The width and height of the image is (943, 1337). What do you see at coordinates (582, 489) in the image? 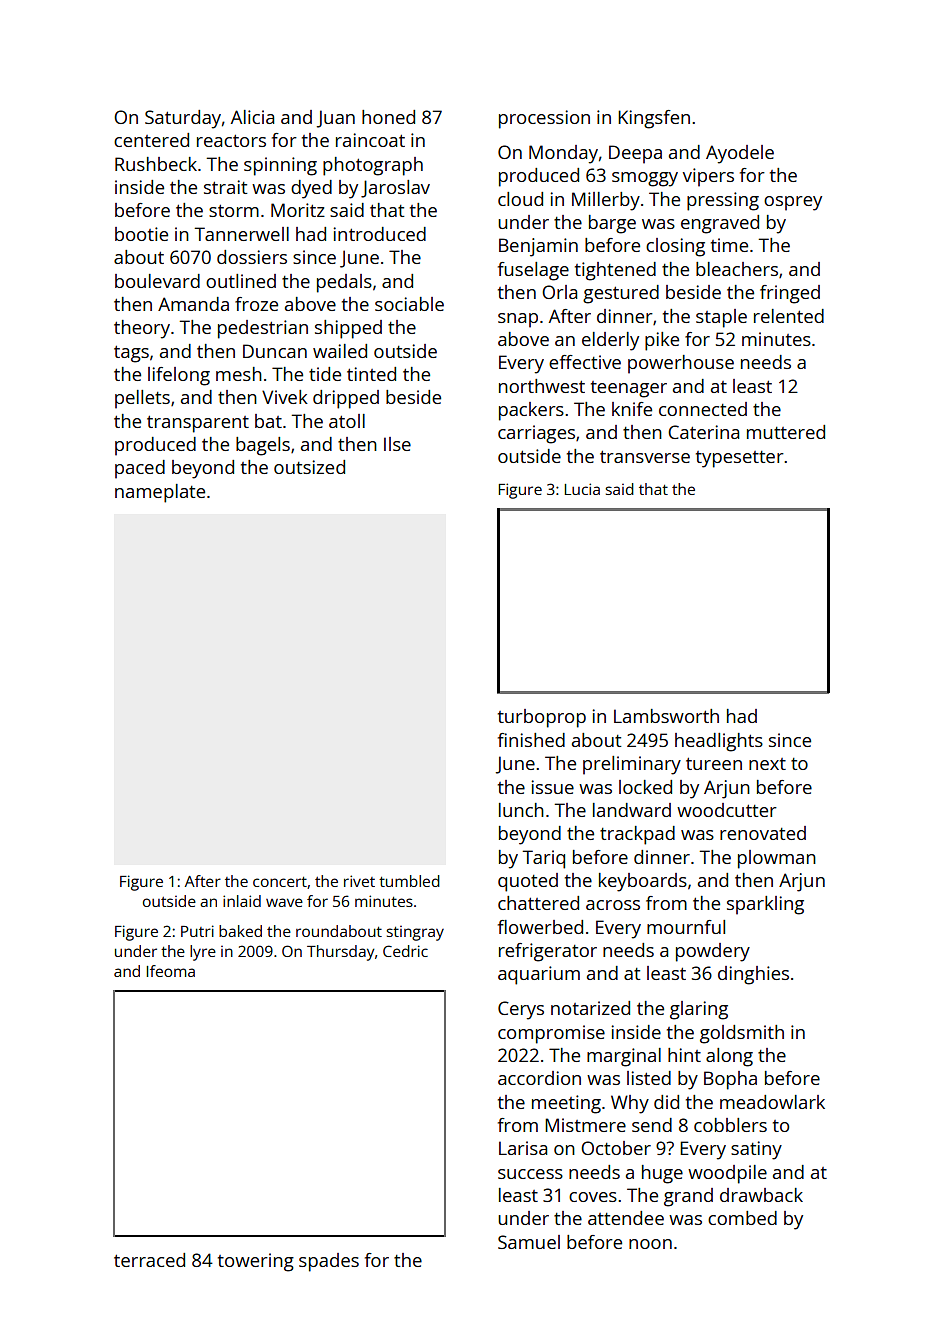
I see `Lucia` at bounding box center [582, 489].
